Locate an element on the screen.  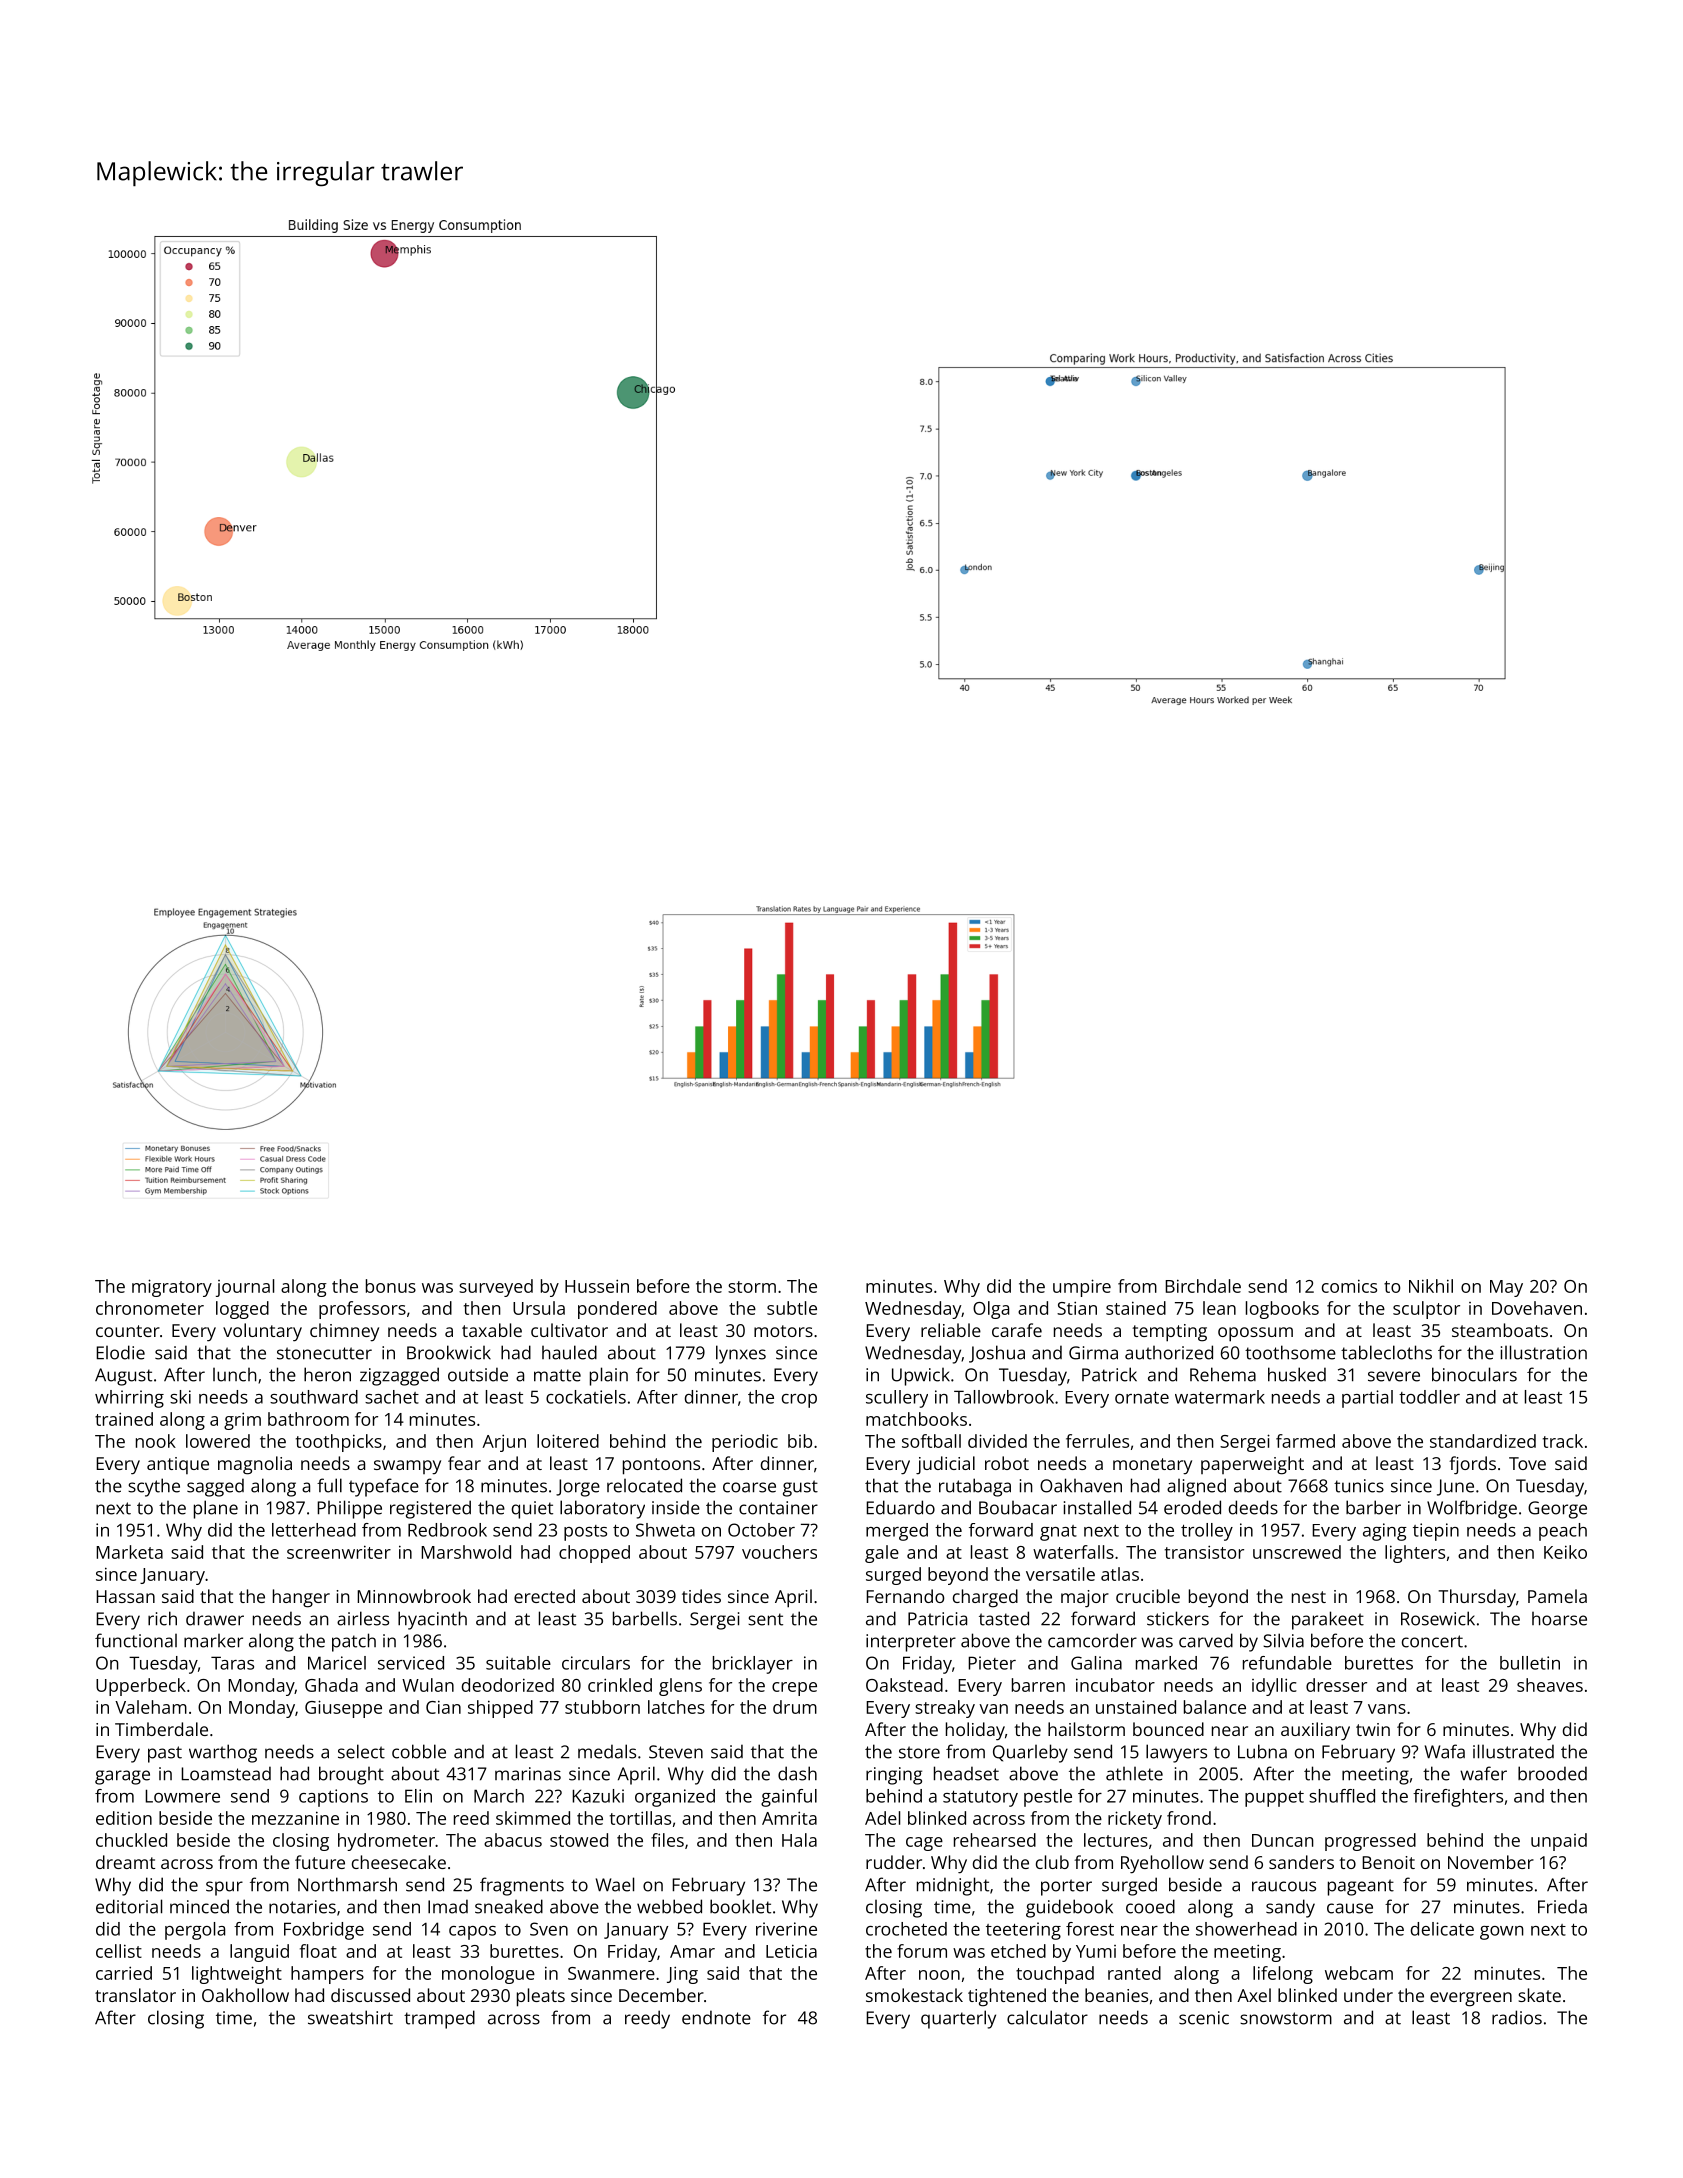
serviced is located at coordinates (411, 1663).
